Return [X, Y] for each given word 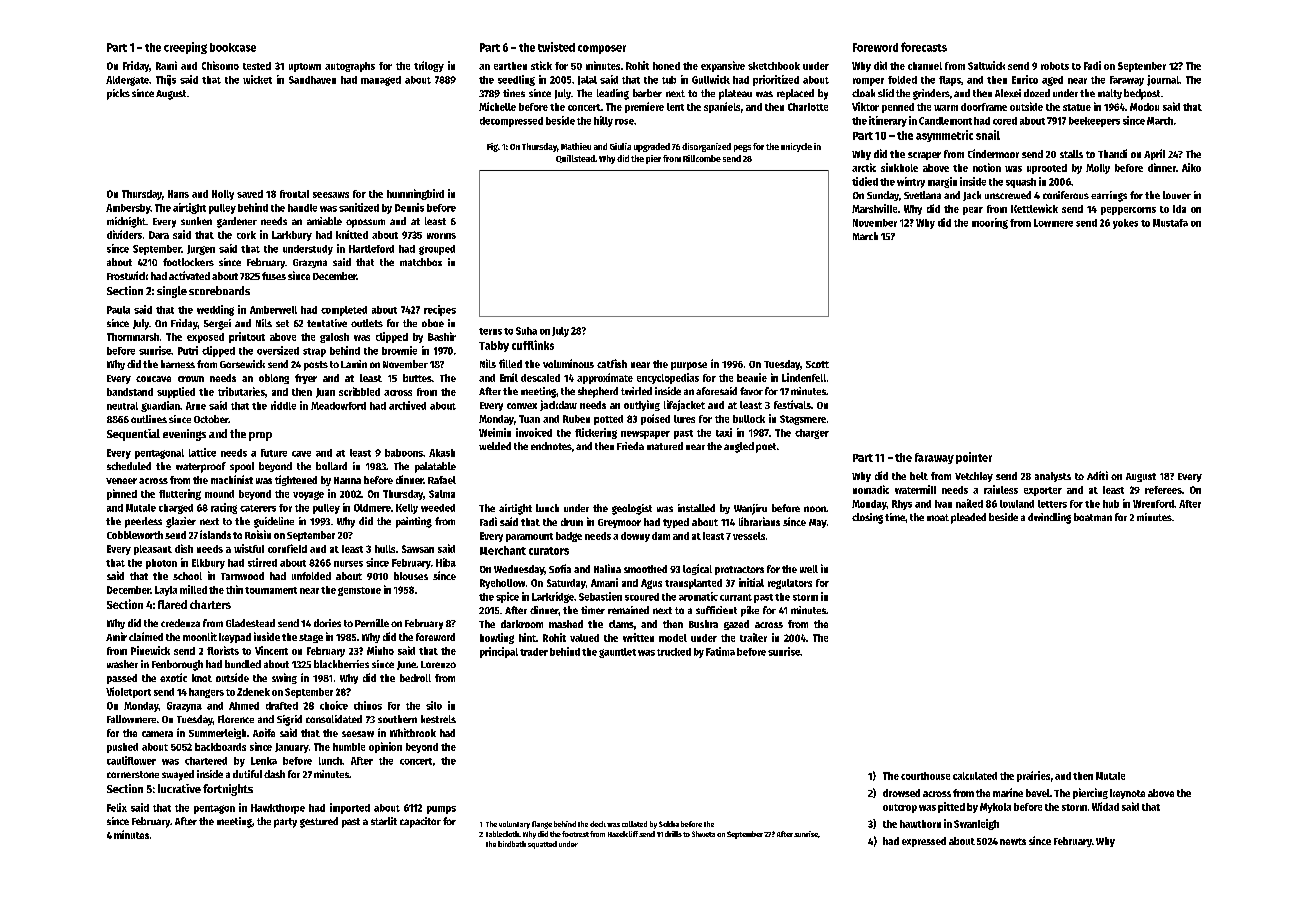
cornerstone [133, 774]
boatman [1093, 517]
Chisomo [220, 65]
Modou [1144, 107]
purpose [689, 366]
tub [669, 80]
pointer [974, 458]
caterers [258, 508]
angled [739, 447]
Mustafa [1170, 223]
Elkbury [208, 564]
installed [696, 508]
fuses [274, 276]
